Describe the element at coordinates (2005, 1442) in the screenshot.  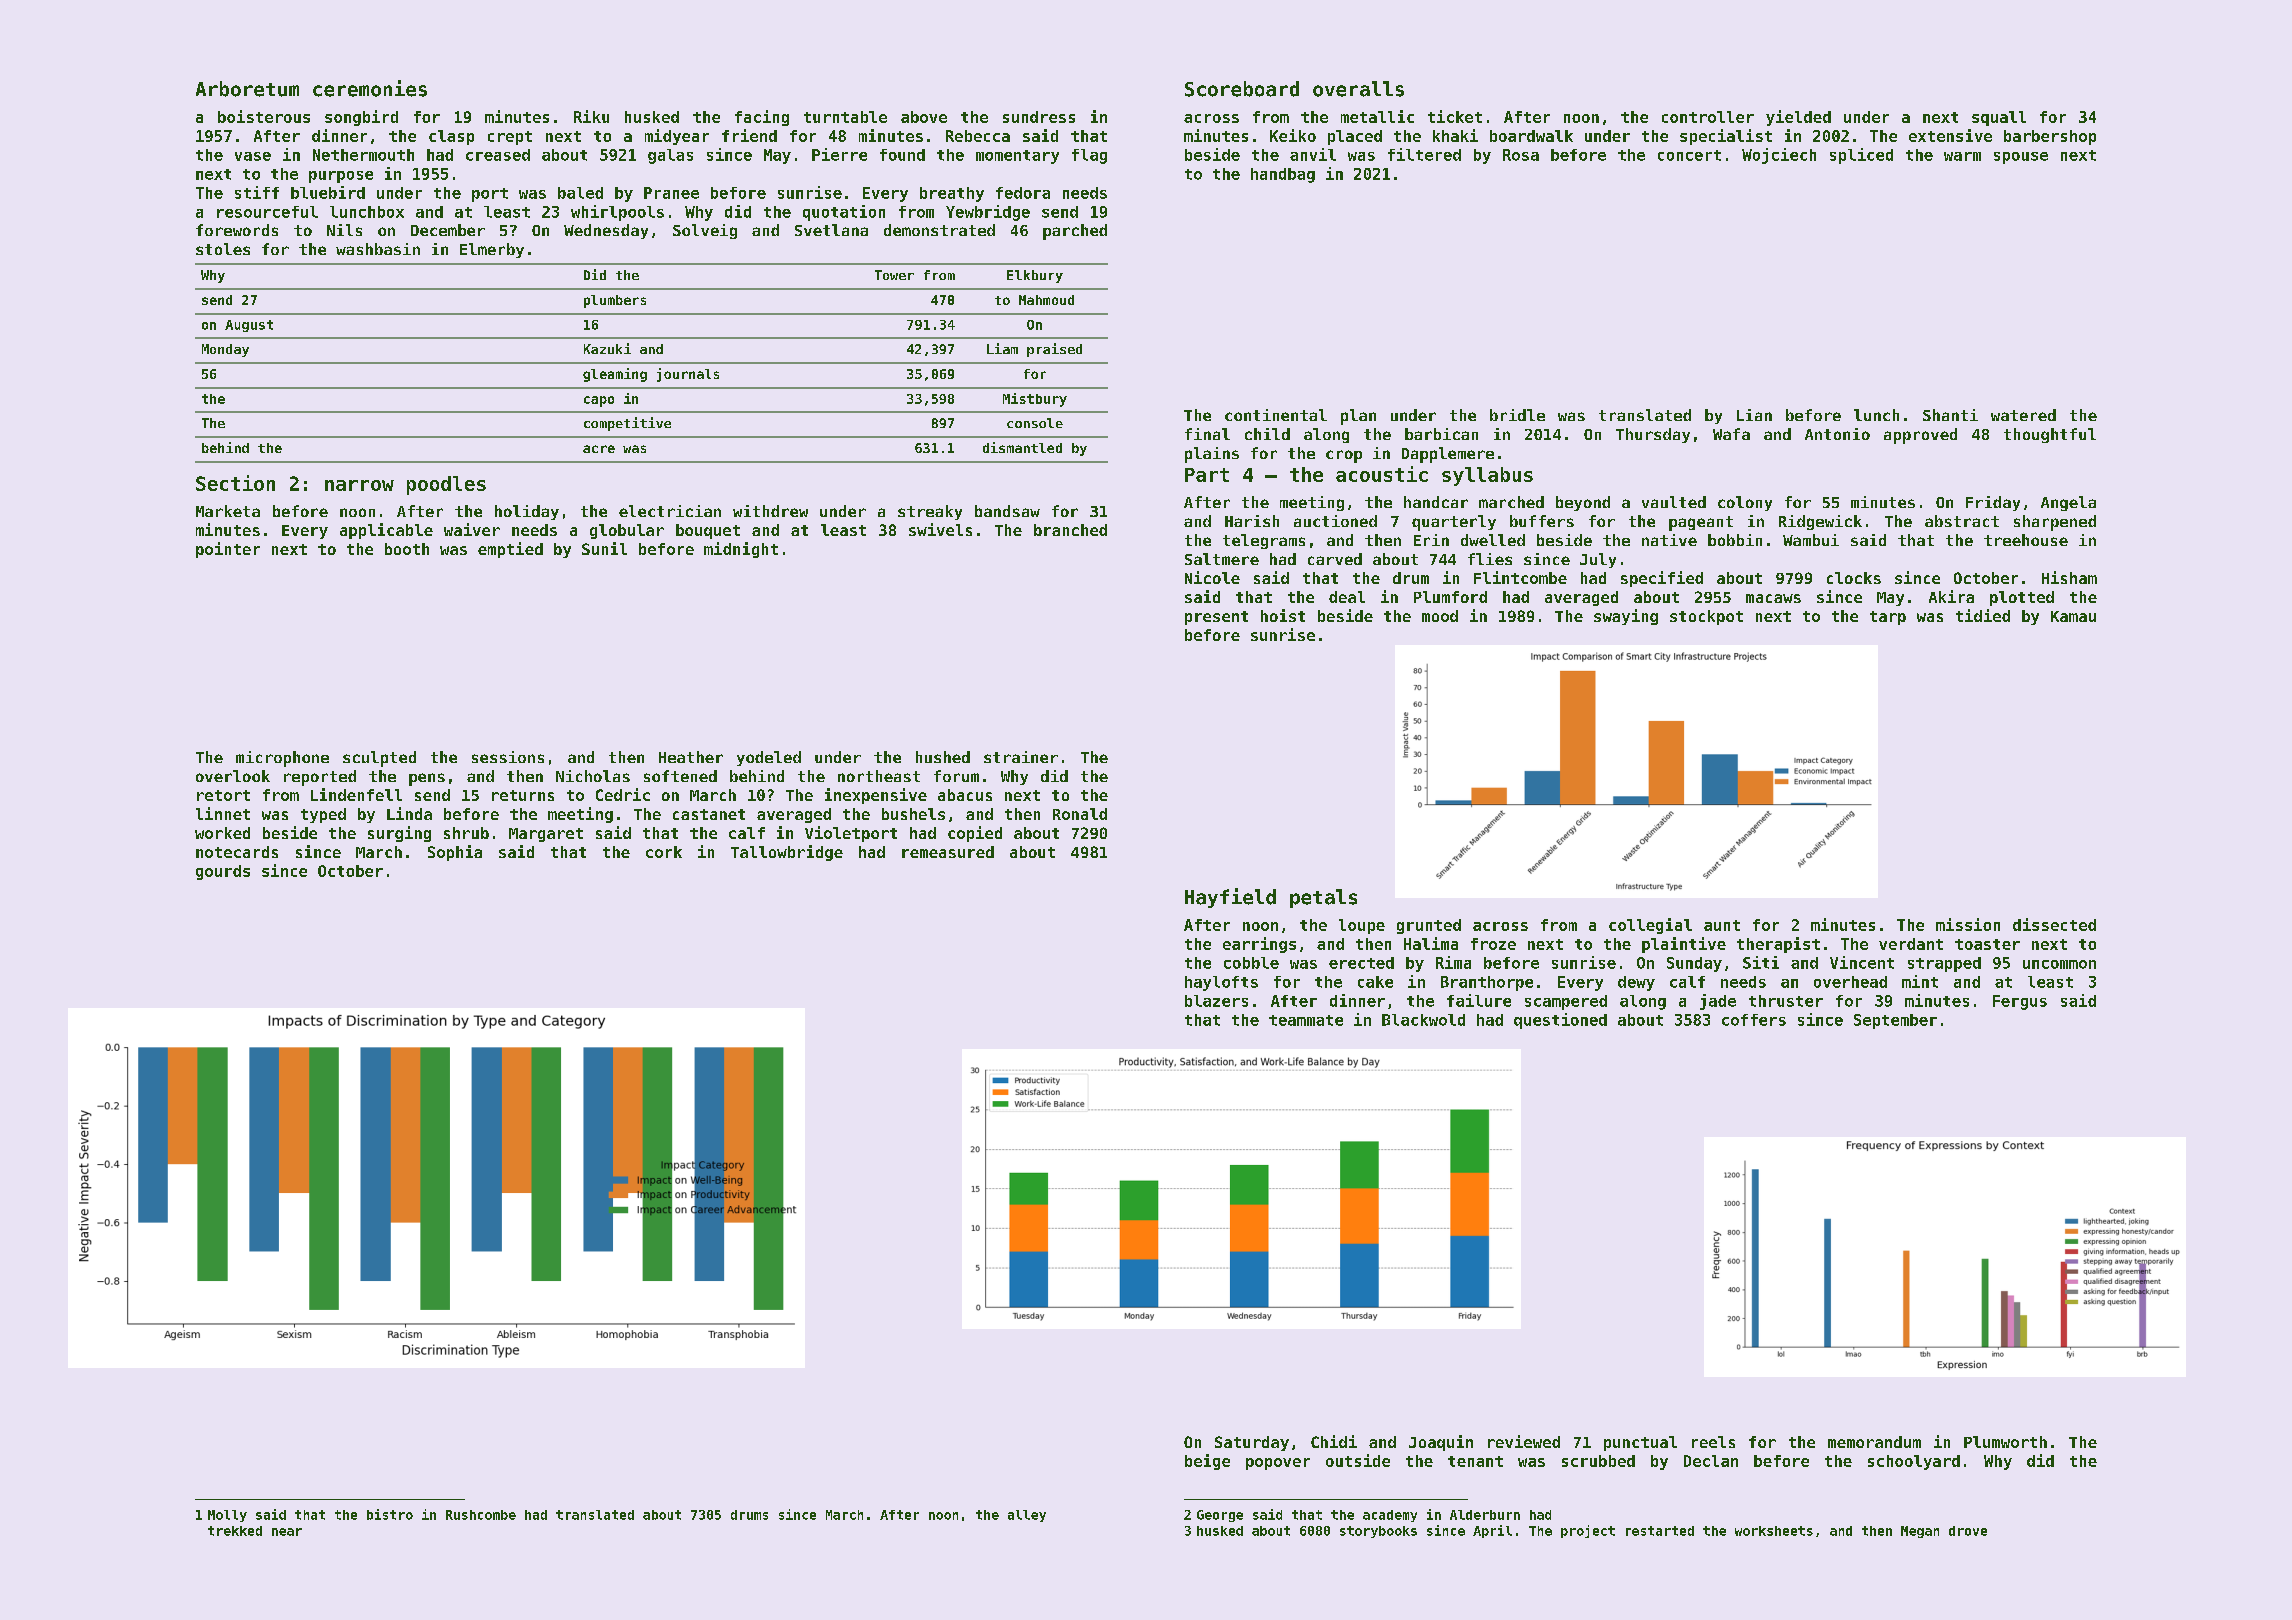
I see `Plumworth` at that location.
